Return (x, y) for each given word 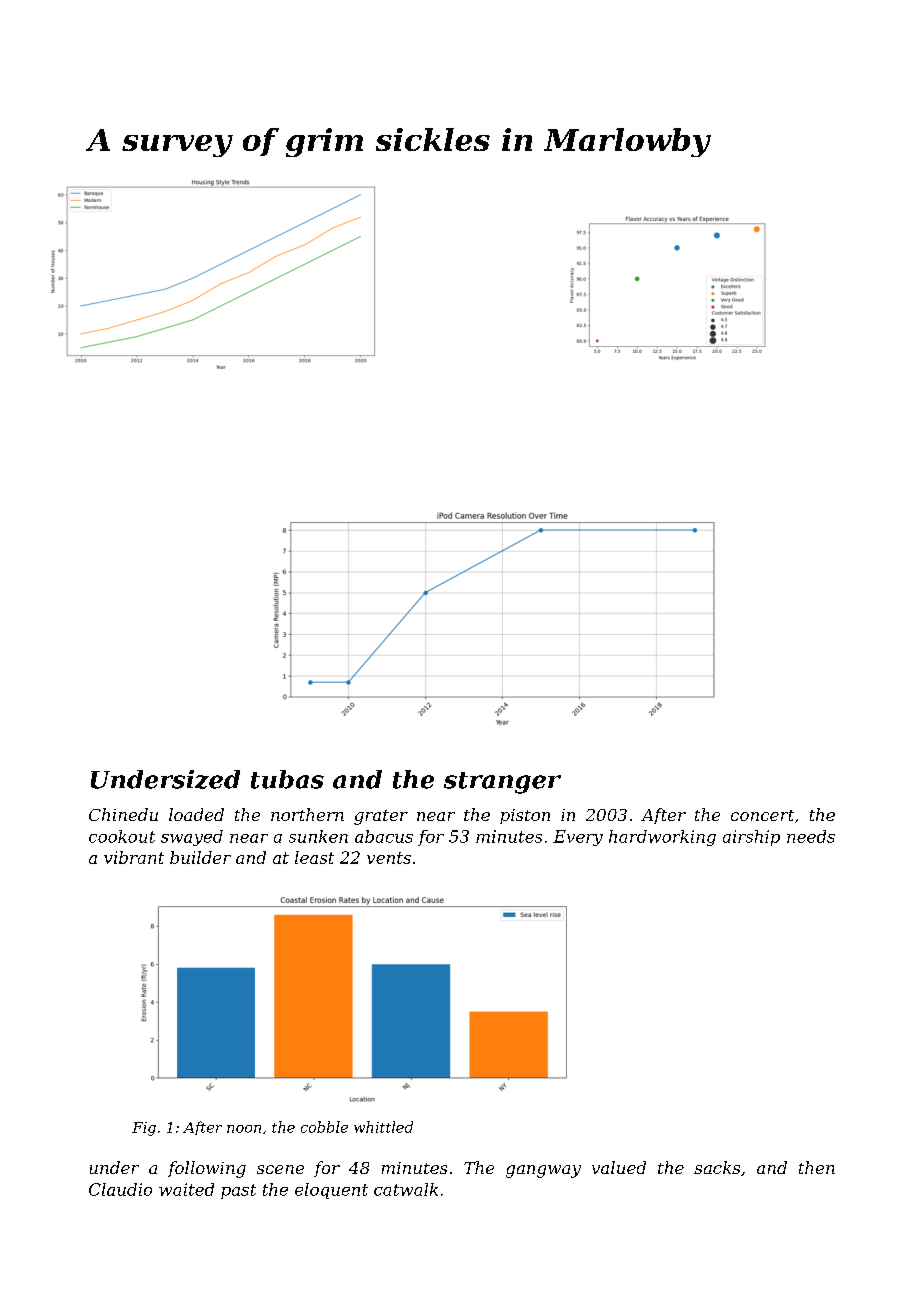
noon (244, 1129)
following (207, 1169)
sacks (717, 1167)
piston (525, 816)
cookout (122, 836)
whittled (383, 1127)
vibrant (134, 857)
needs (811, 836)
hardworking (662, 838)
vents (389, 858)
